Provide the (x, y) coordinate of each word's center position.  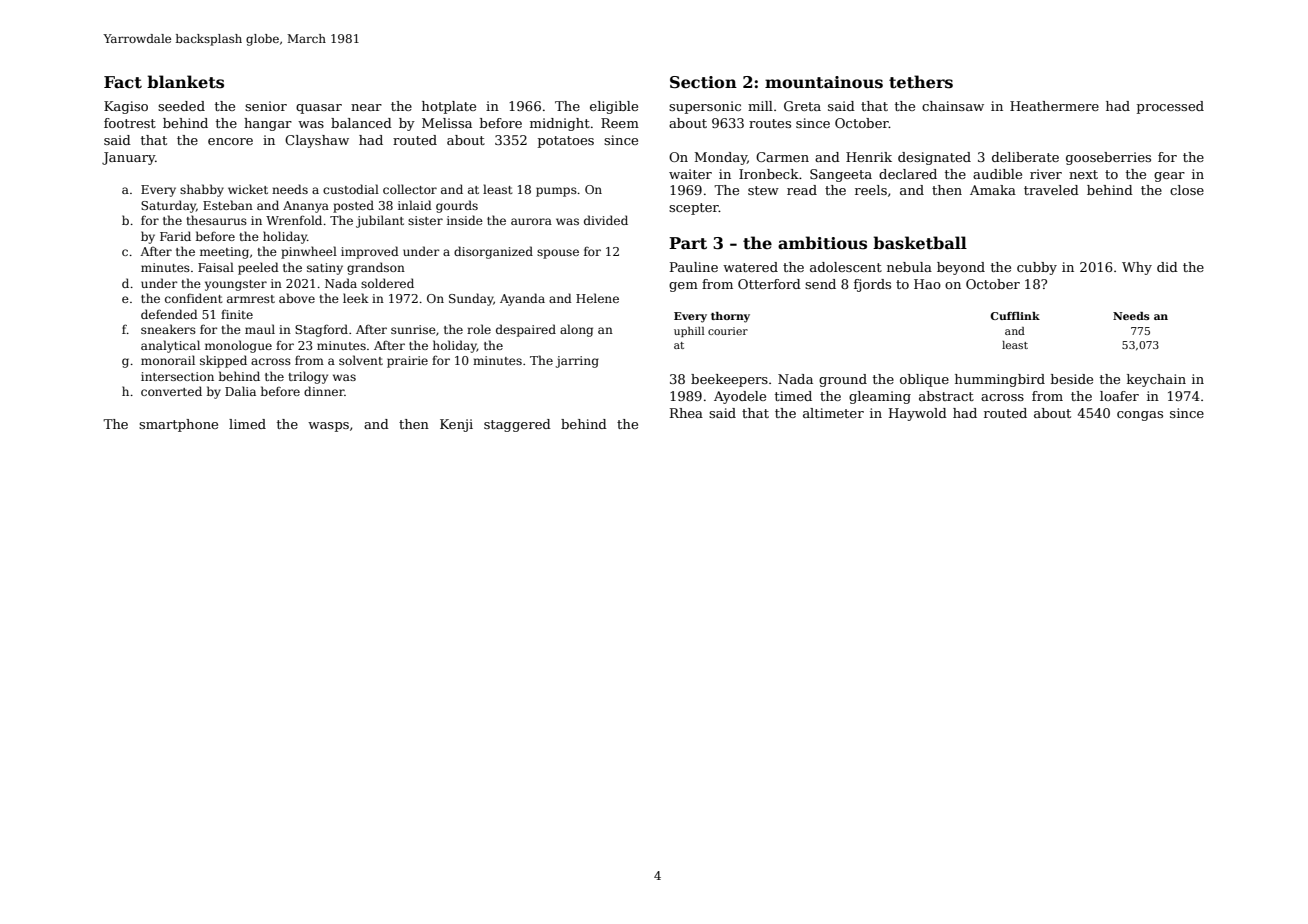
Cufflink (1015, 316)
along (576, 330)
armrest (251, 299)
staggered (517, 425)
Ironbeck (769, 174)
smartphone (178, 425)
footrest (130, 123)
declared (908, 174)
